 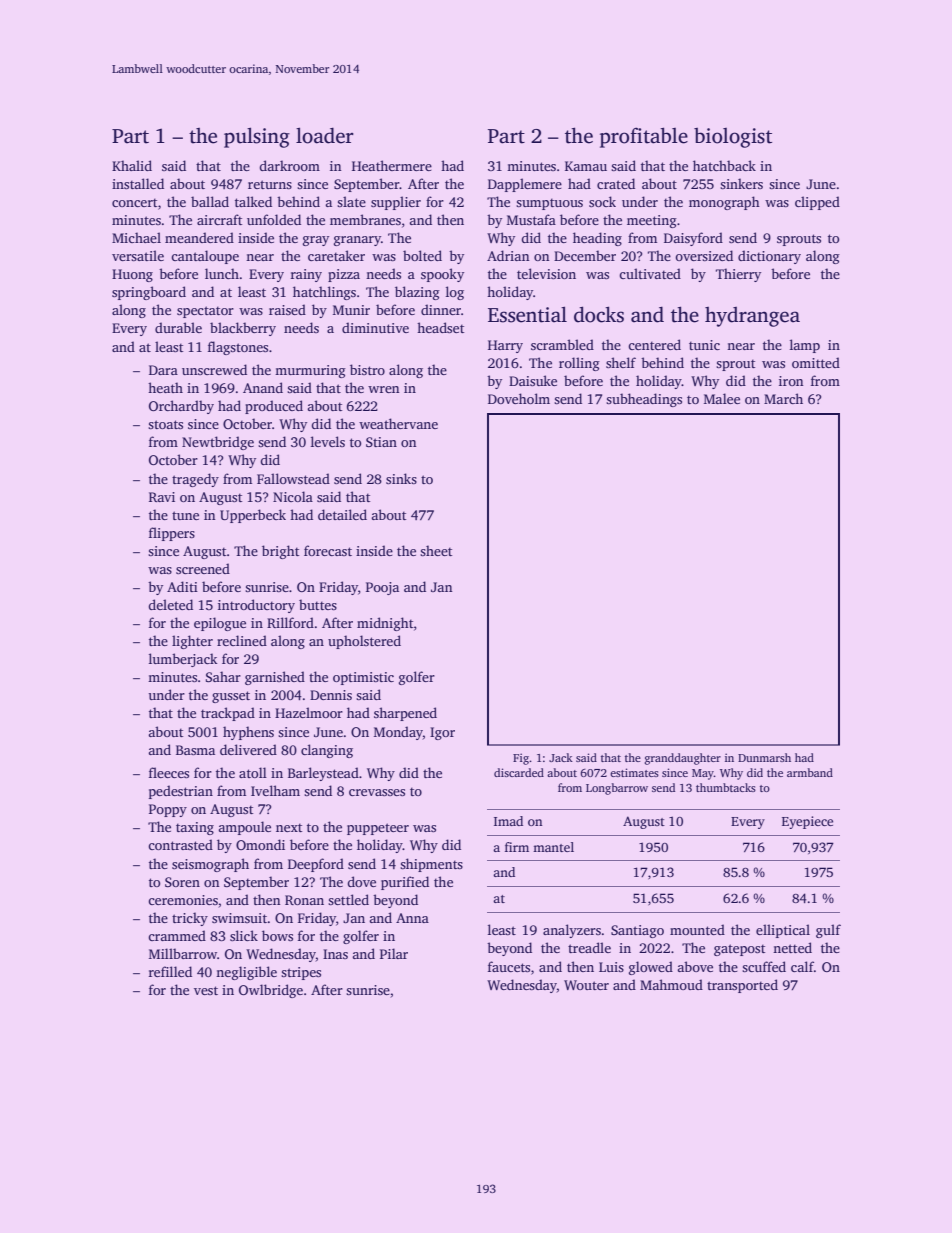 I want to click on hatchback, so click(x=724, y=165).
